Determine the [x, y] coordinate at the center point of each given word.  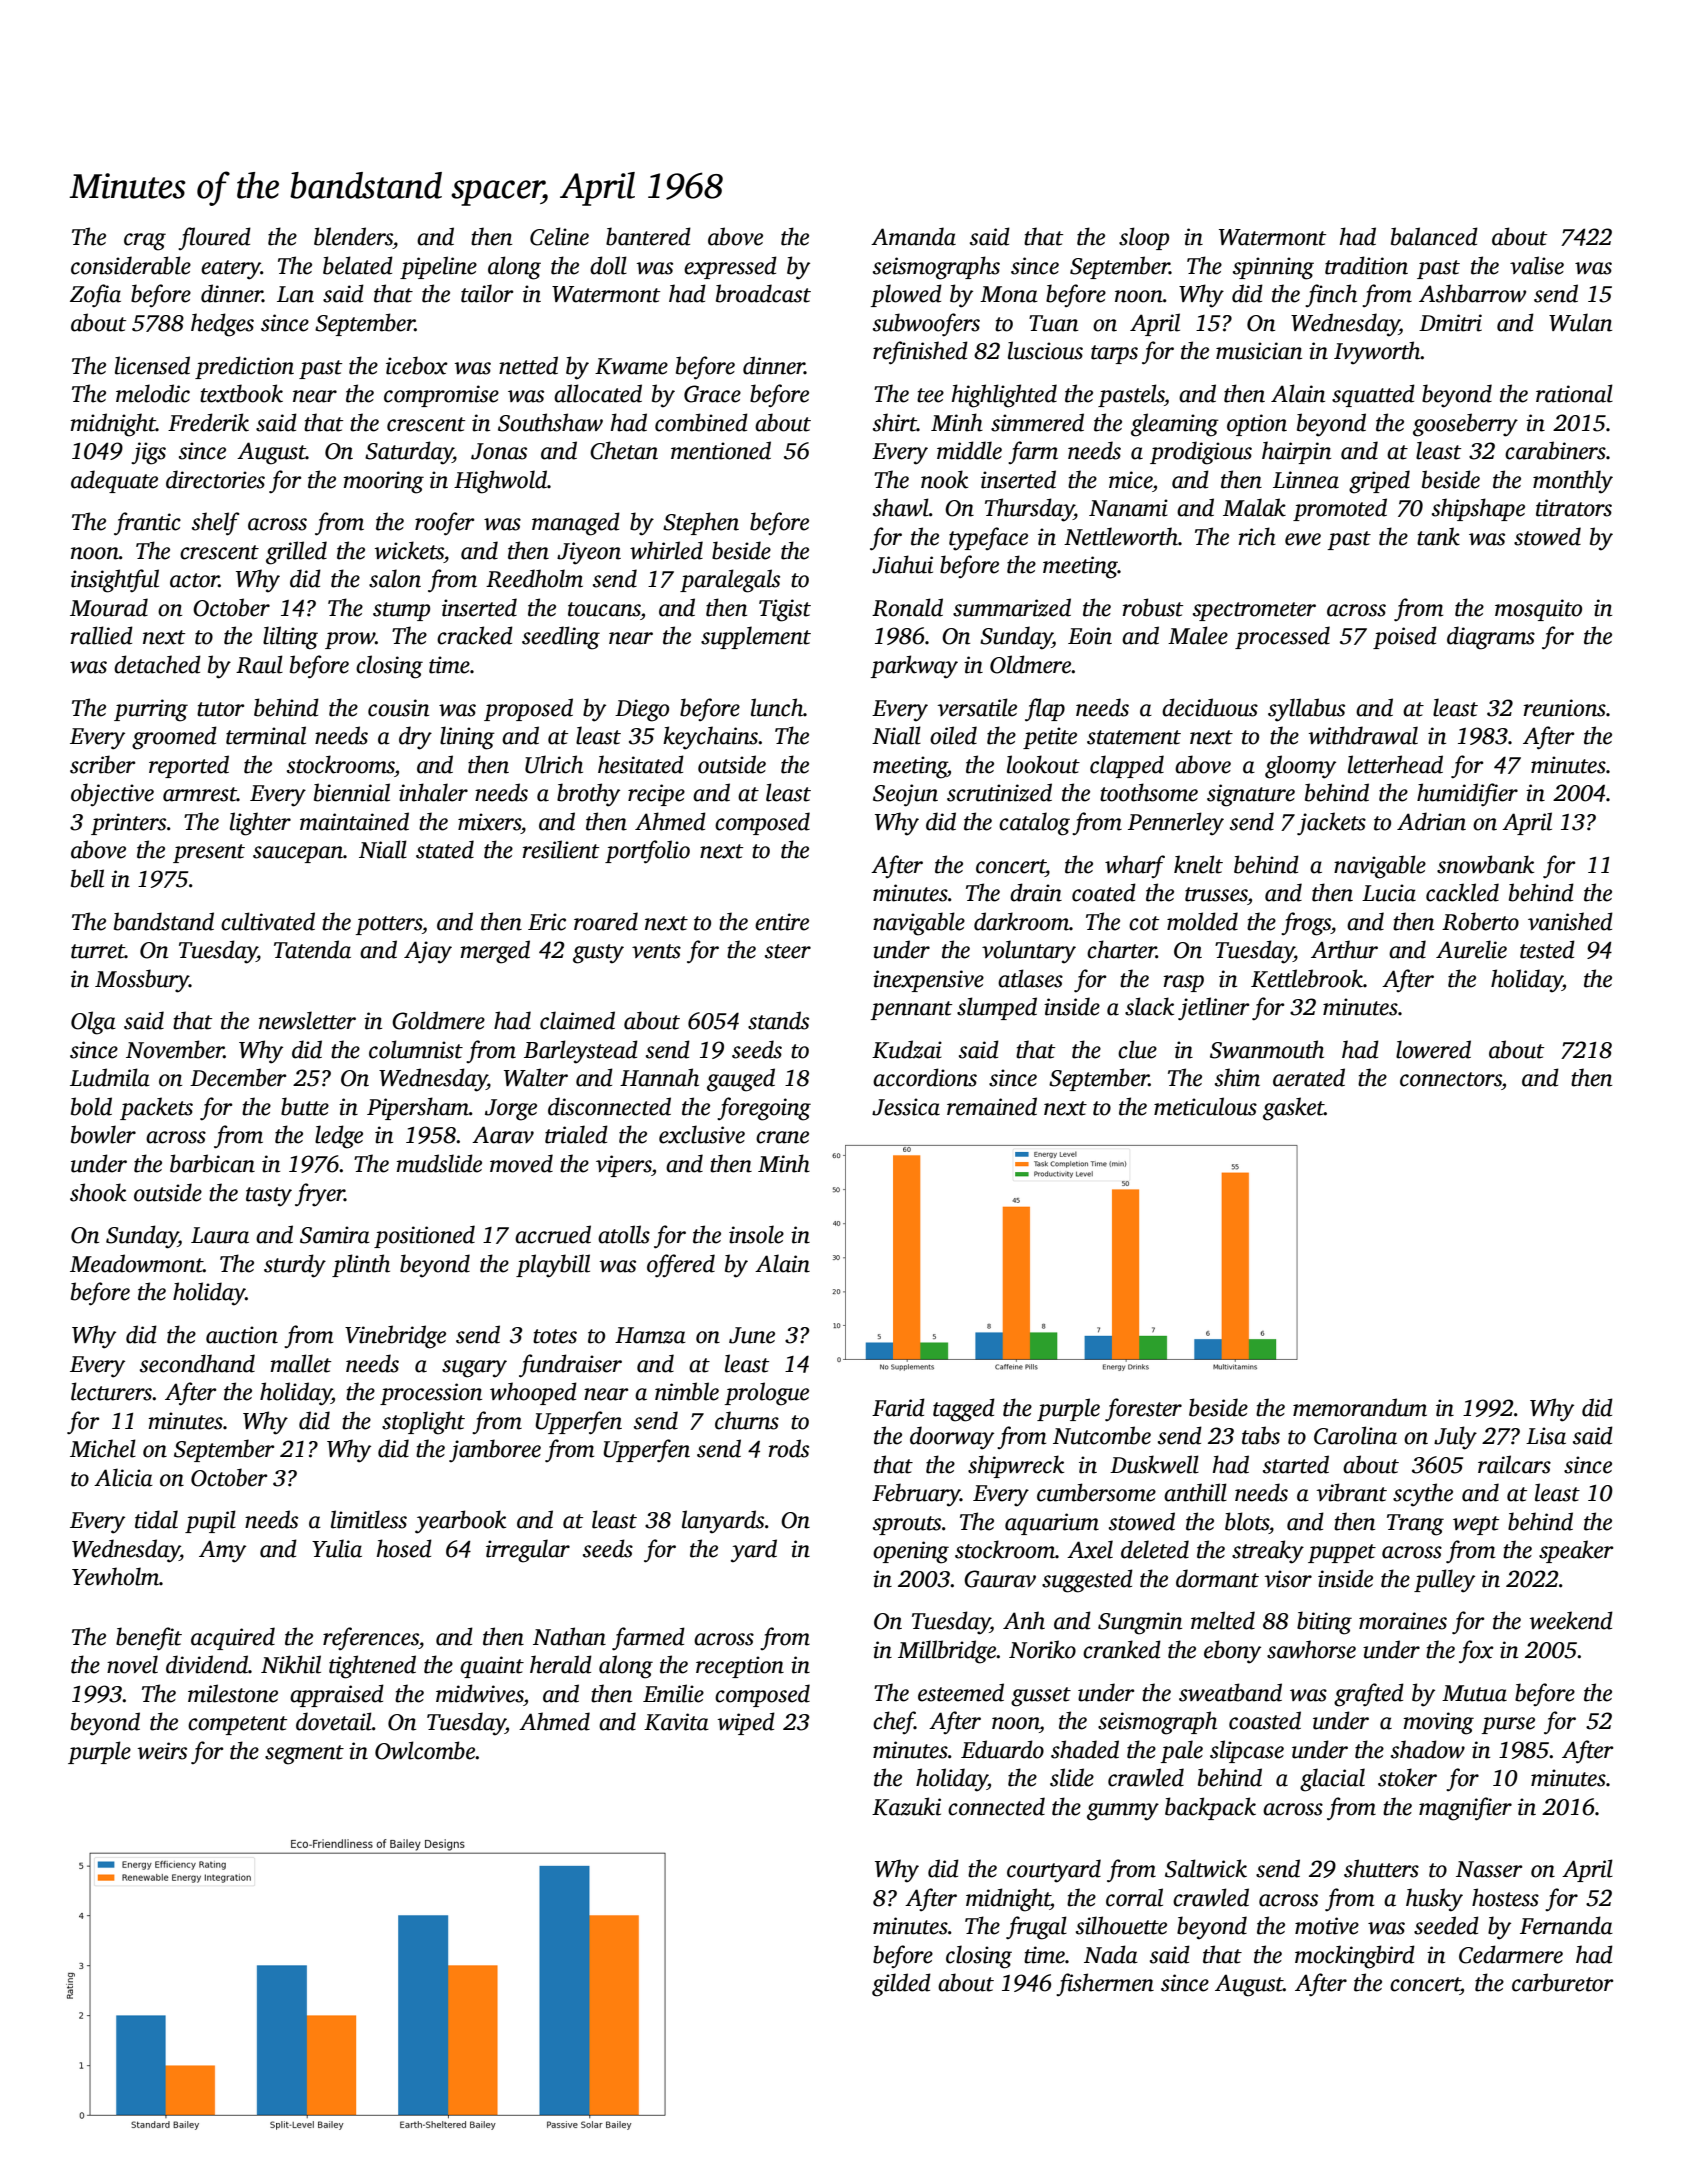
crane [782, 1137]
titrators [1574, 508]
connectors [1451, 1079]
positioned [424, 1236]
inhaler [433, 792]
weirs [162, 1751]
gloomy [1300, 767]
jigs [148, 453]
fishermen [1105, 1984]
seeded [1446, 1925]
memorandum [1360, 1407]
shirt [895, 422]
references [371, 1638]
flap [1045, 710]
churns [747, 1420]
